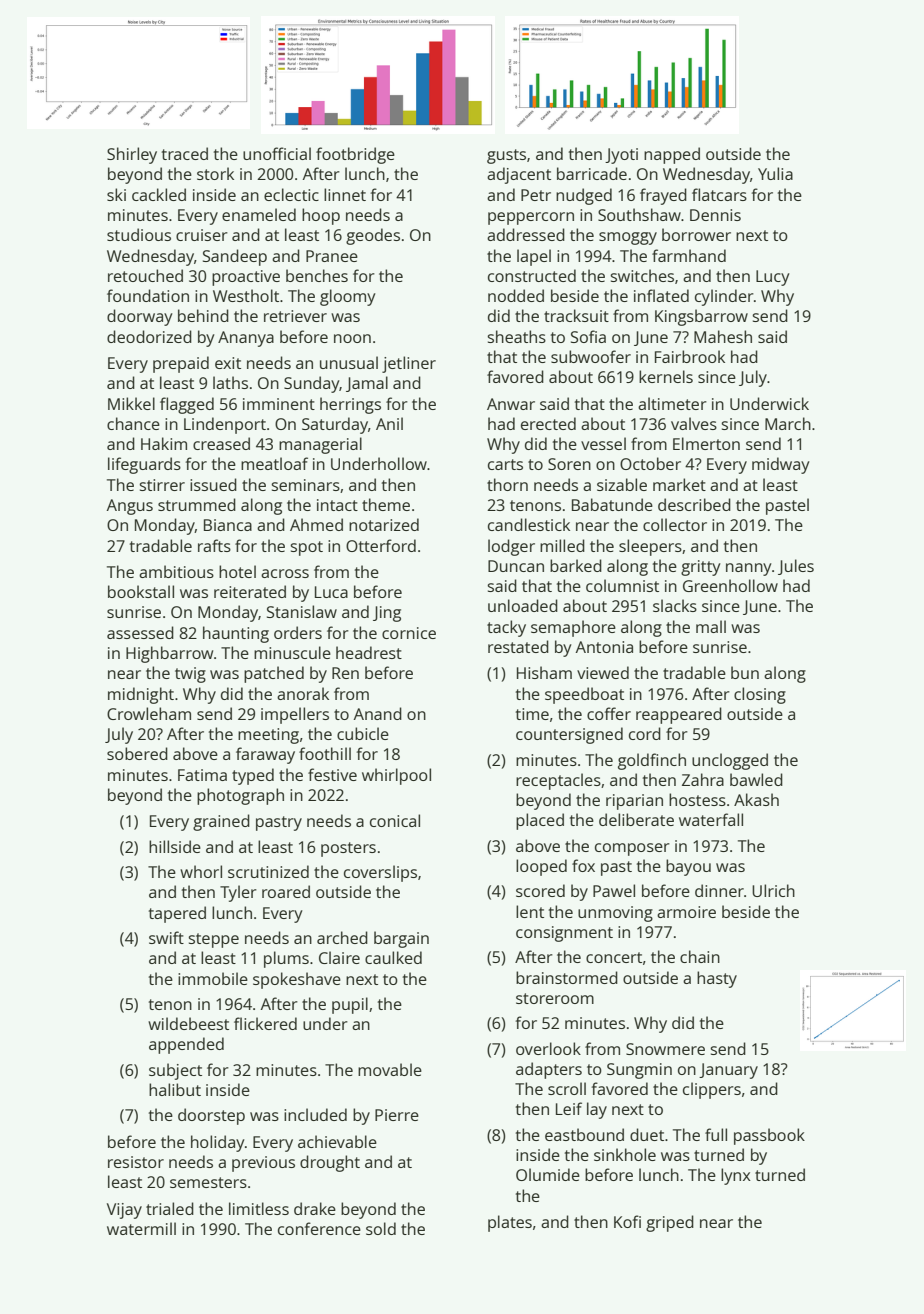 This image has height=1314, width=924. Describe the element at coordinates (645, 733) in the image. I see `cord` at that location.
